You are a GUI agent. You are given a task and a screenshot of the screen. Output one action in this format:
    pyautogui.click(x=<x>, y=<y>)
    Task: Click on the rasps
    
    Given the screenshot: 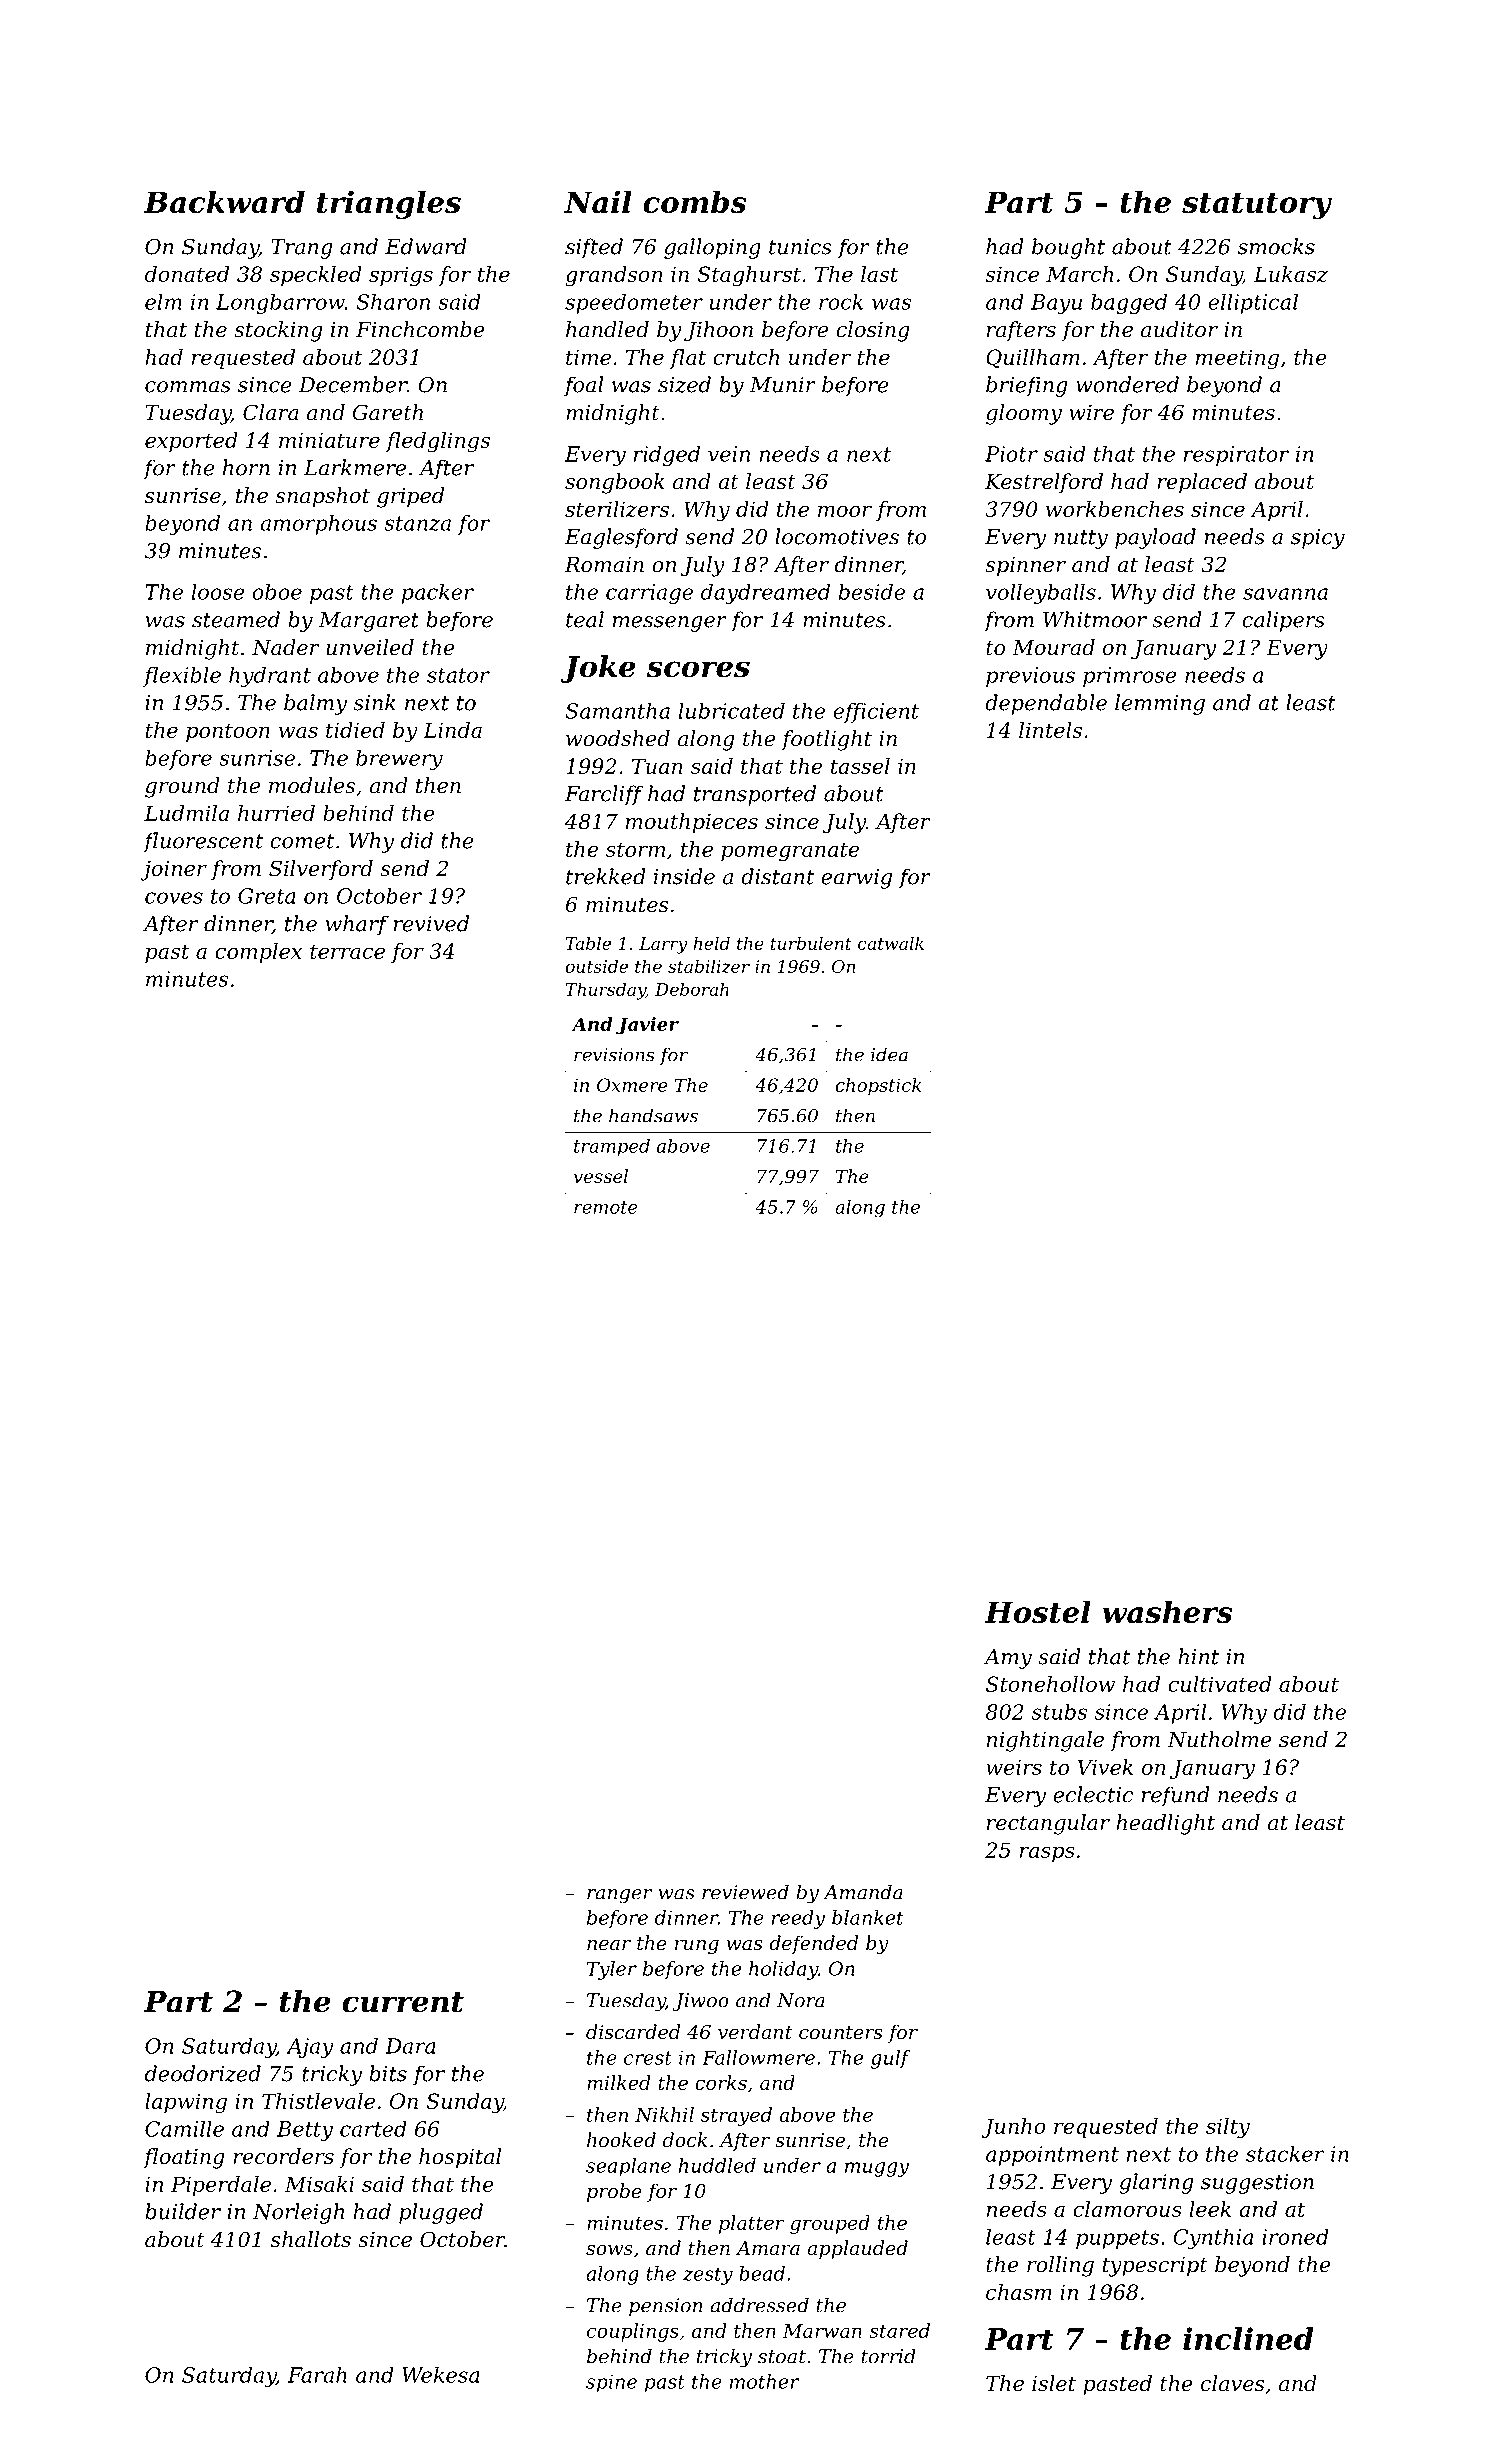 What is the action you would take?
    pyautogui.click(x=1047, y=1854)
